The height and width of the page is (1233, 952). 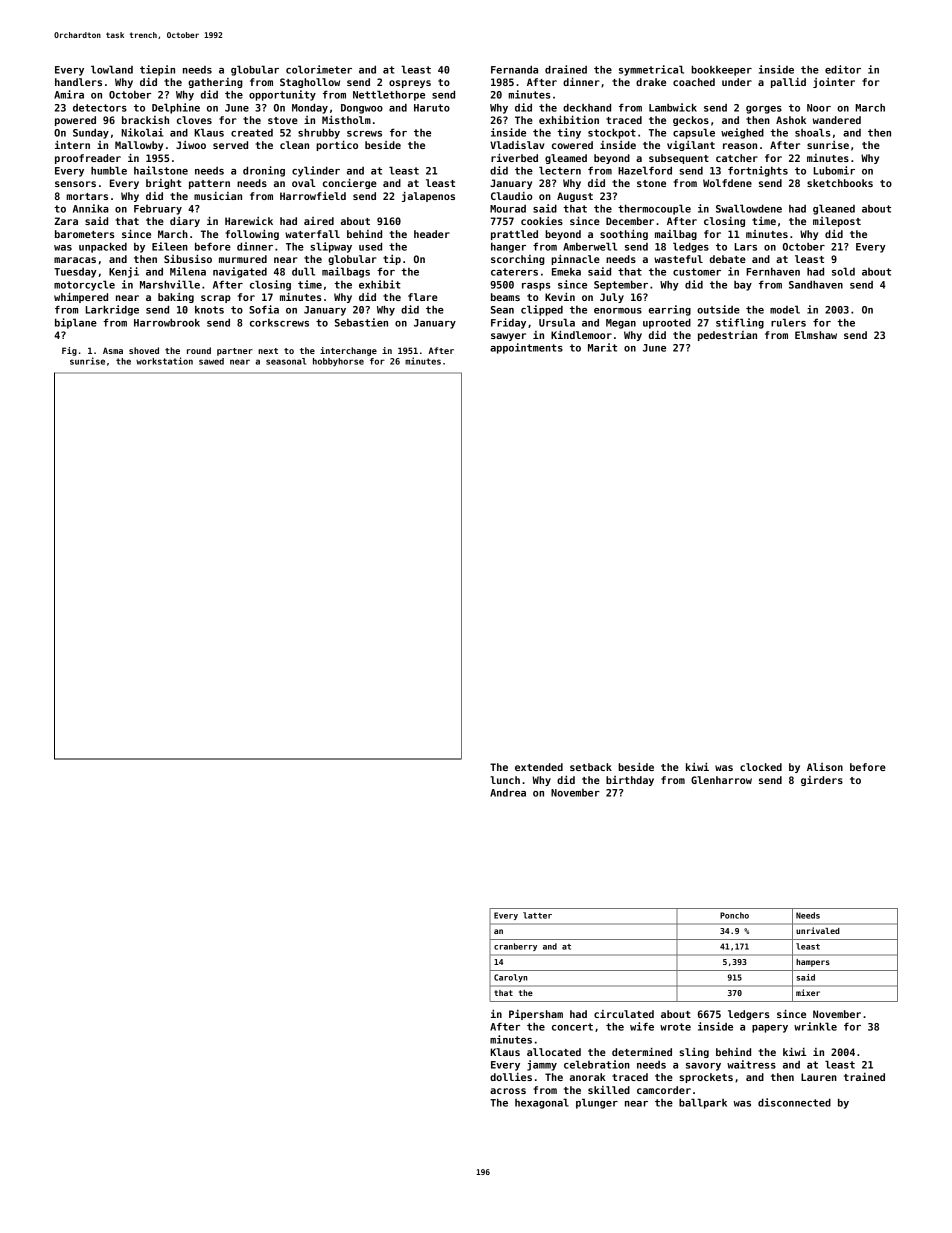 I want to click on colorimeter, so click(x=319, y=69).
